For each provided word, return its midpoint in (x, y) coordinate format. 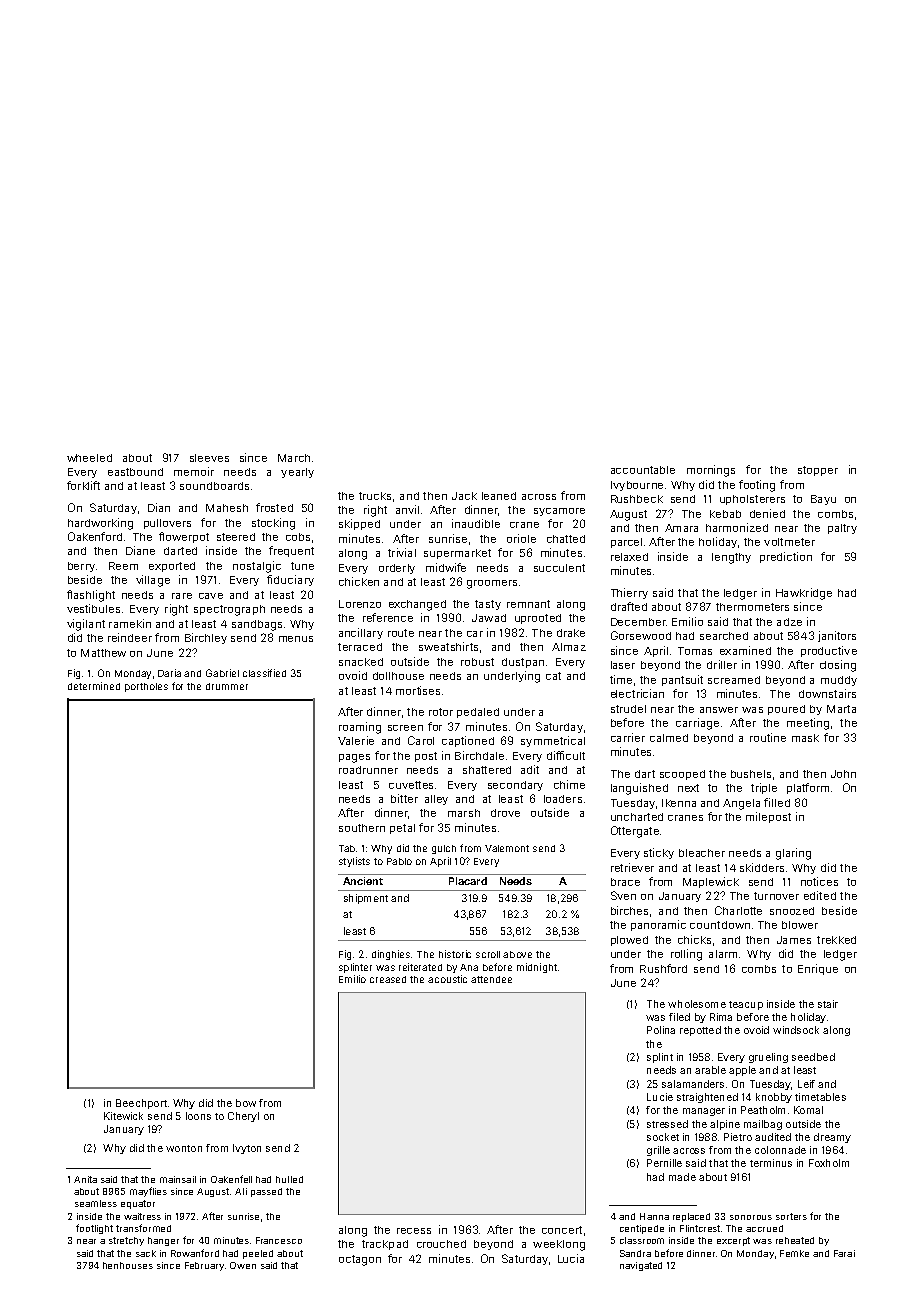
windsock (796, 1030)
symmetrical (553, 741)
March (294, 458)
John (843, 774)
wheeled (89, 458)
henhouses (128, 1265)
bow (246, 1103)
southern (362, 828)
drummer (227, 686)
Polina (661, 1030)
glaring (793, 854)
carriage (697, 724)
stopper (818, 471)
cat (553, 676)
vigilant (86, 625)
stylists (354, 862)
